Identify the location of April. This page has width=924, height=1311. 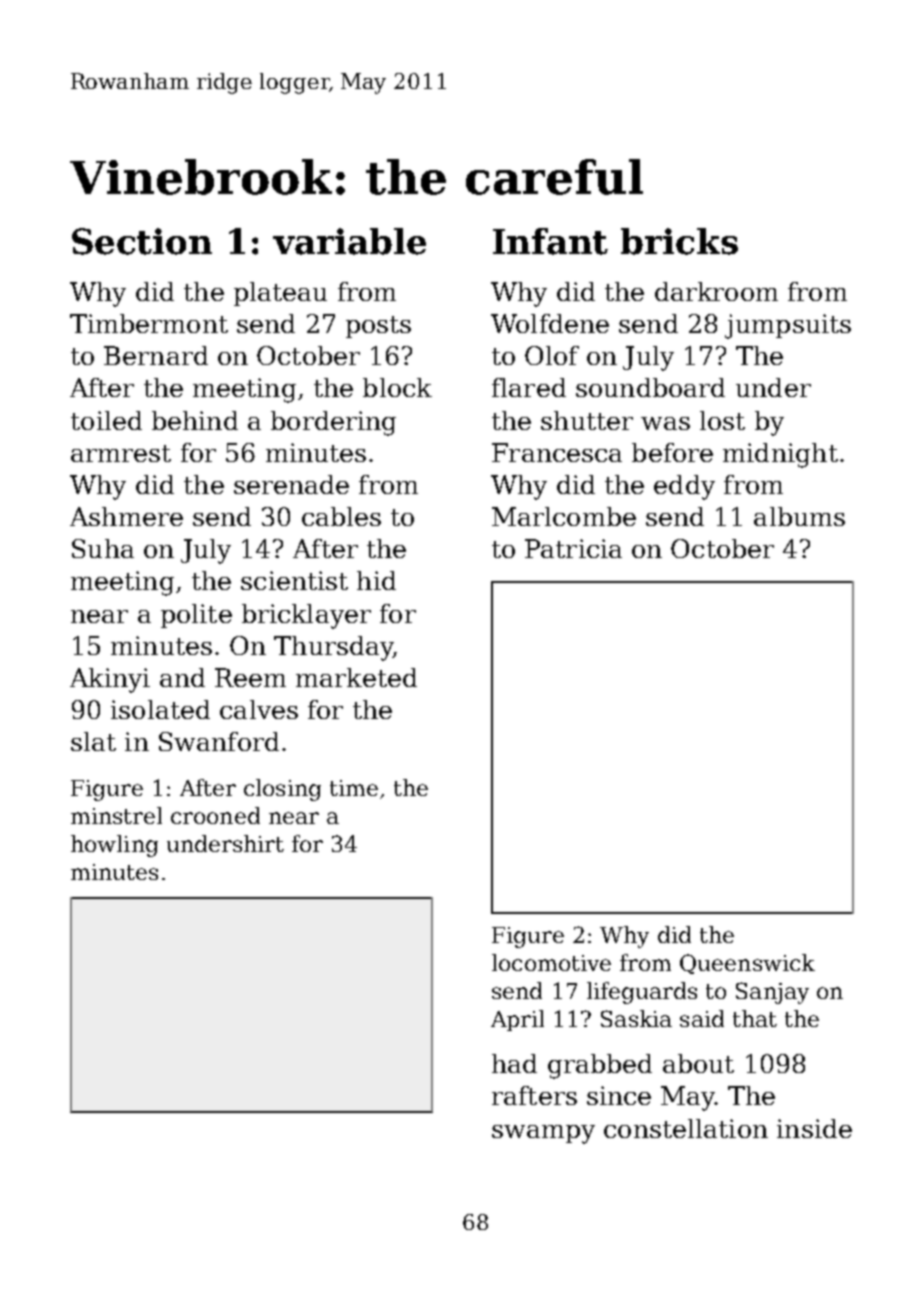
(517, 1020).
